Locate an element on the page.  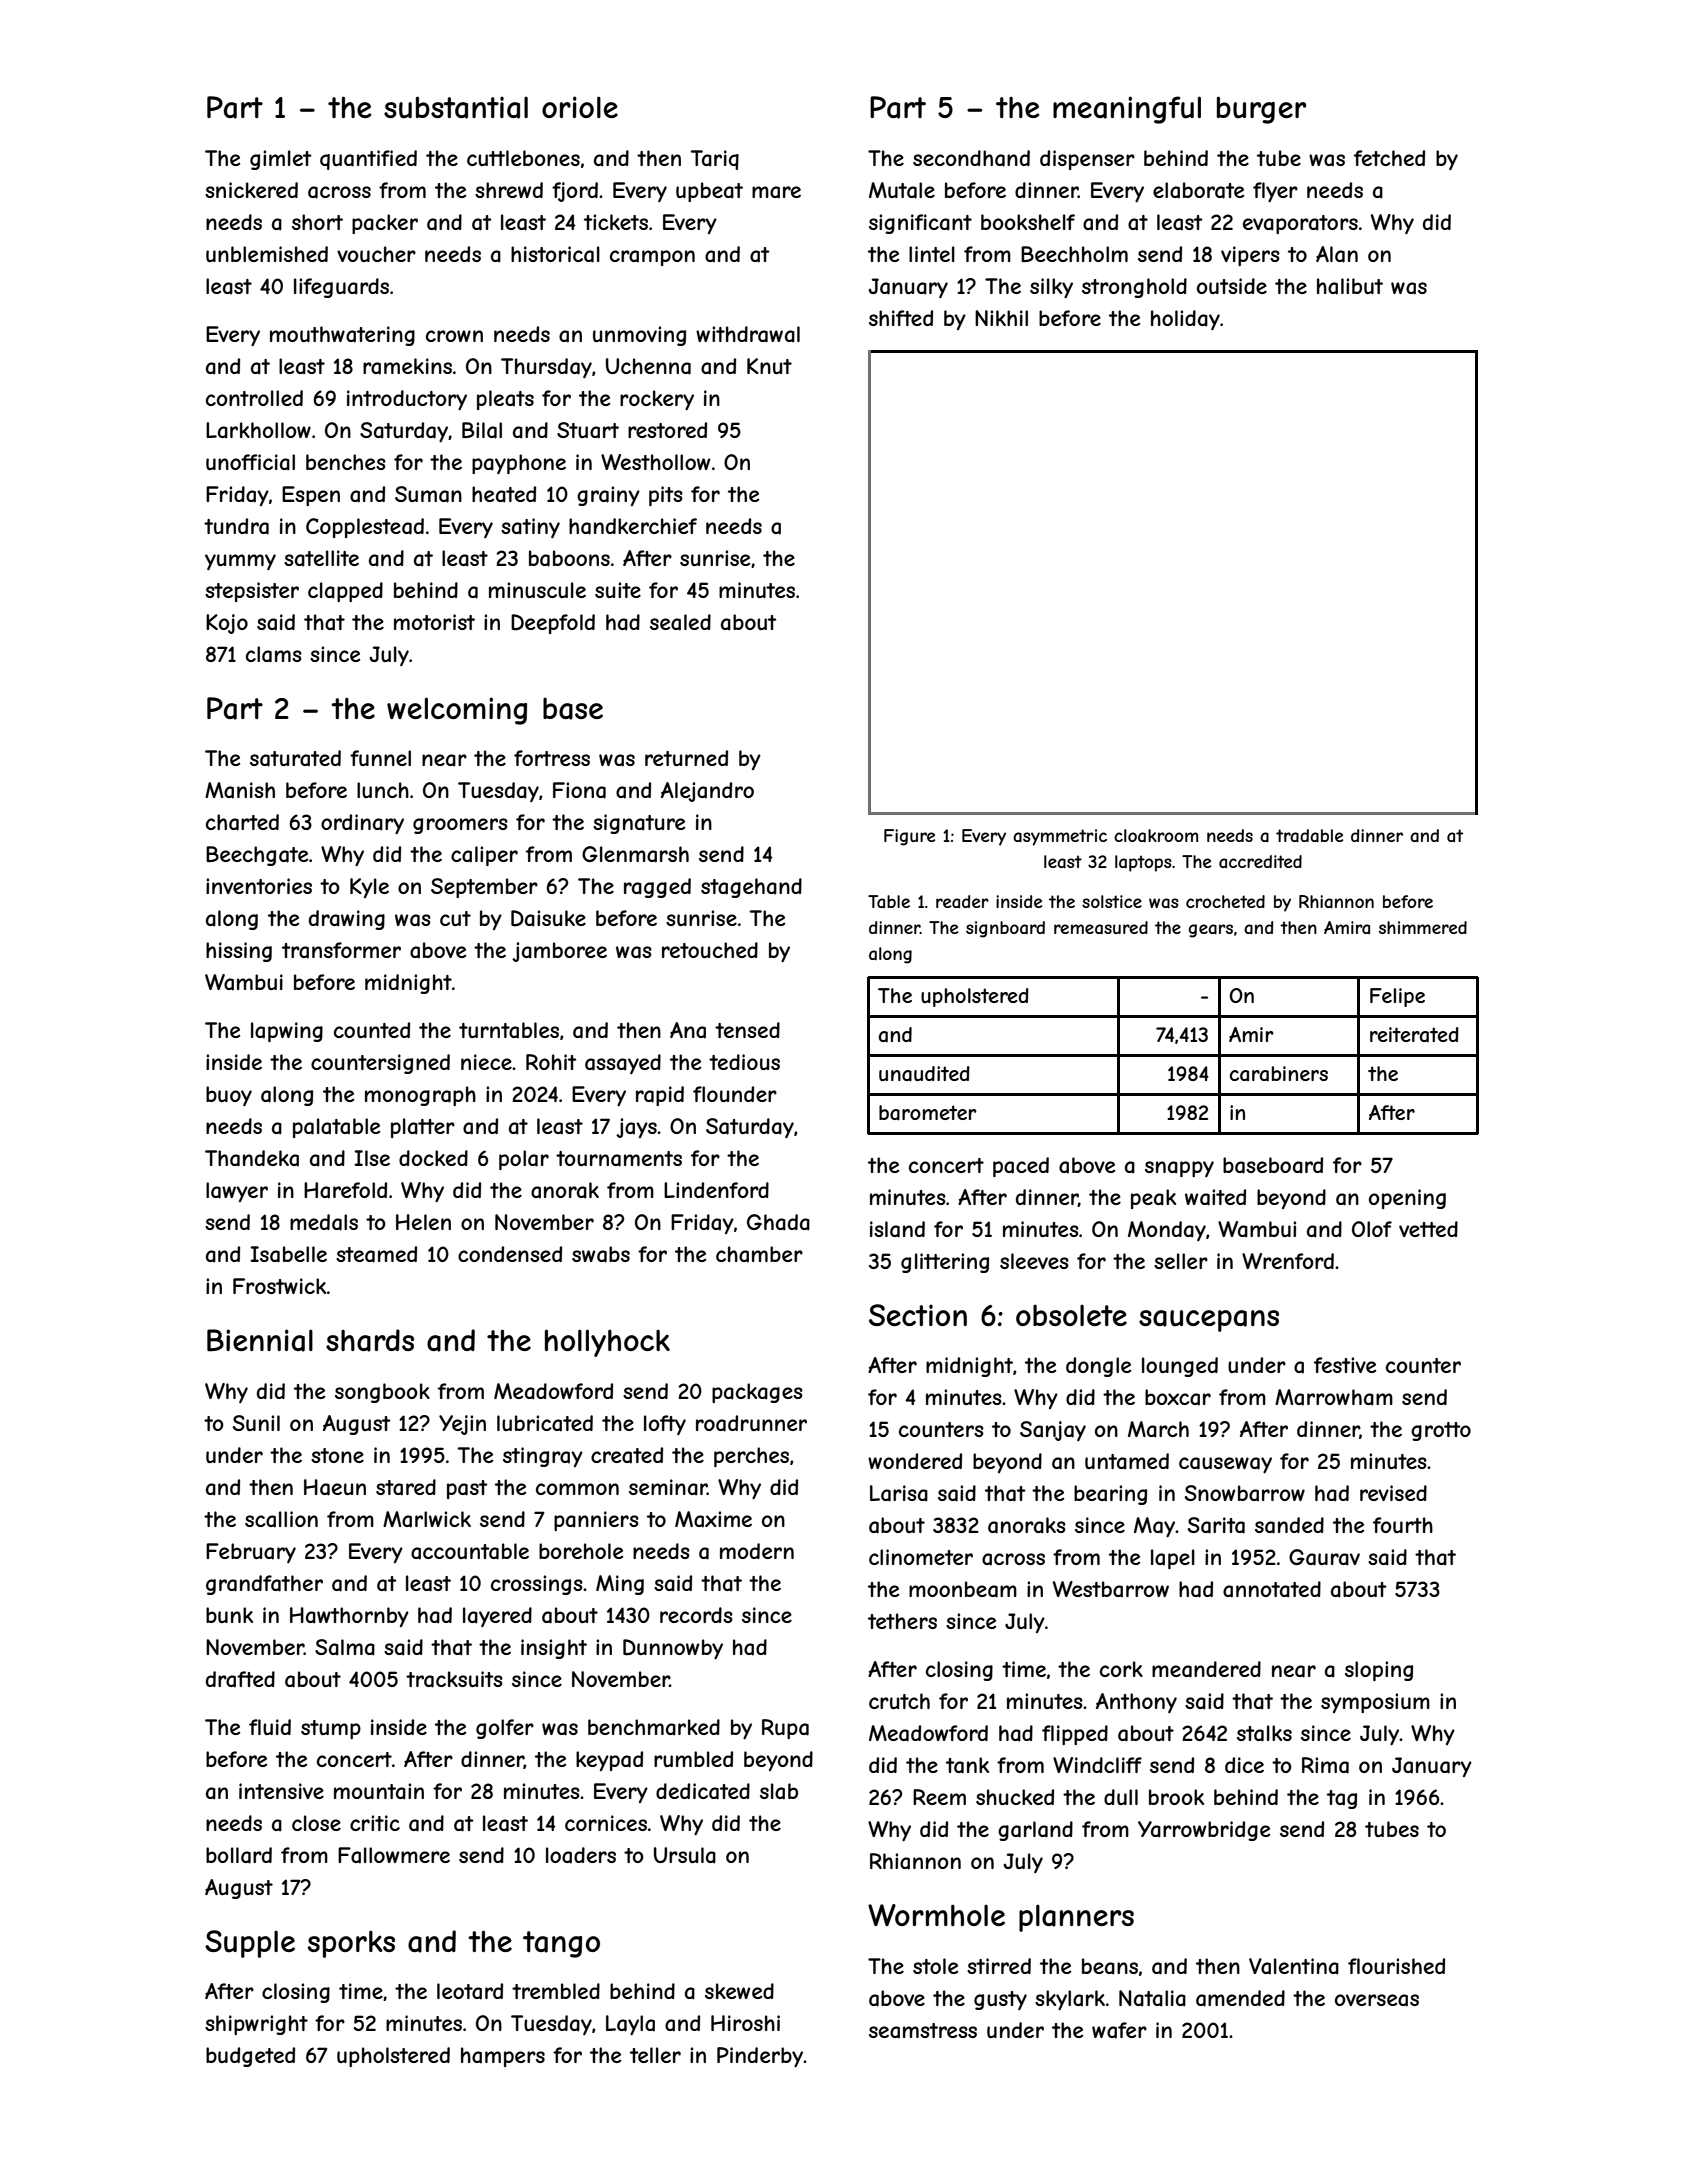
substantial is located at coordinates (456, 107).
